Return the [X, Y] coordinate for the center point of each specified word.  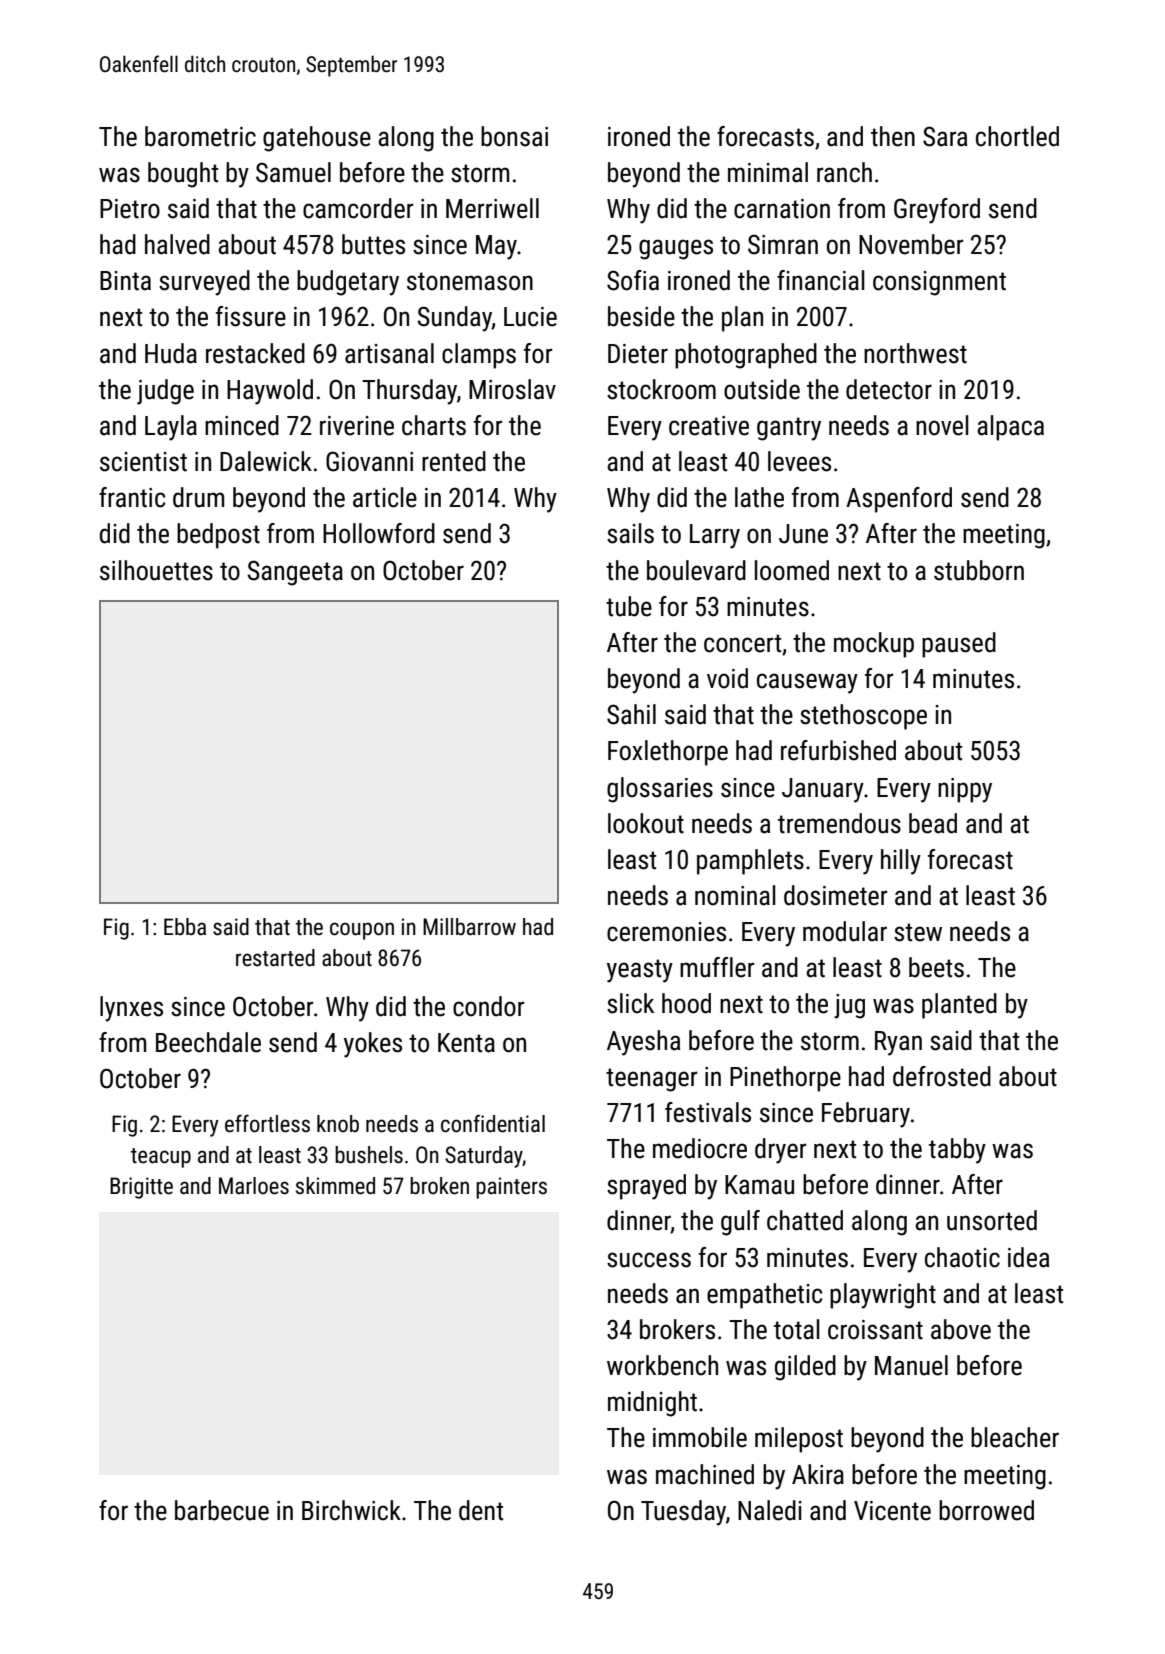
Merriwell [492, 208]
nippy [965, 790]
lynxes [131, 1009]
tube [629, 606]
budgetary [348, 283]
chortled [1017, 136]
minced [242, 425]
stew [918, 932]
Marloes [254, 1186]
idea [1029, 1257]
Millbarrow [469, 927]
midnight [652, 1404]
